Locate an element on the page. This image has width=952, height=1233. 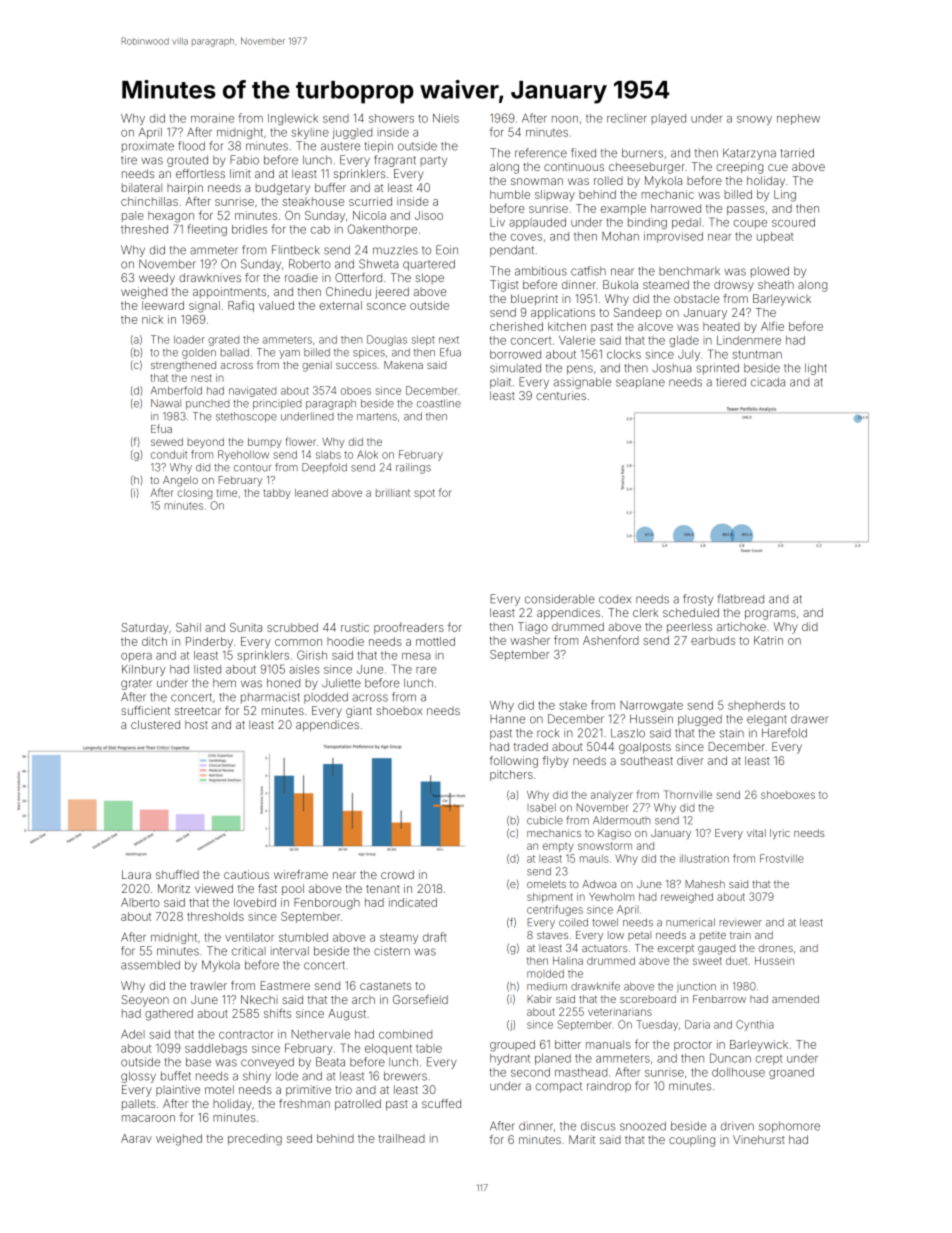
preceding is located at coordinates (255, 1140).
